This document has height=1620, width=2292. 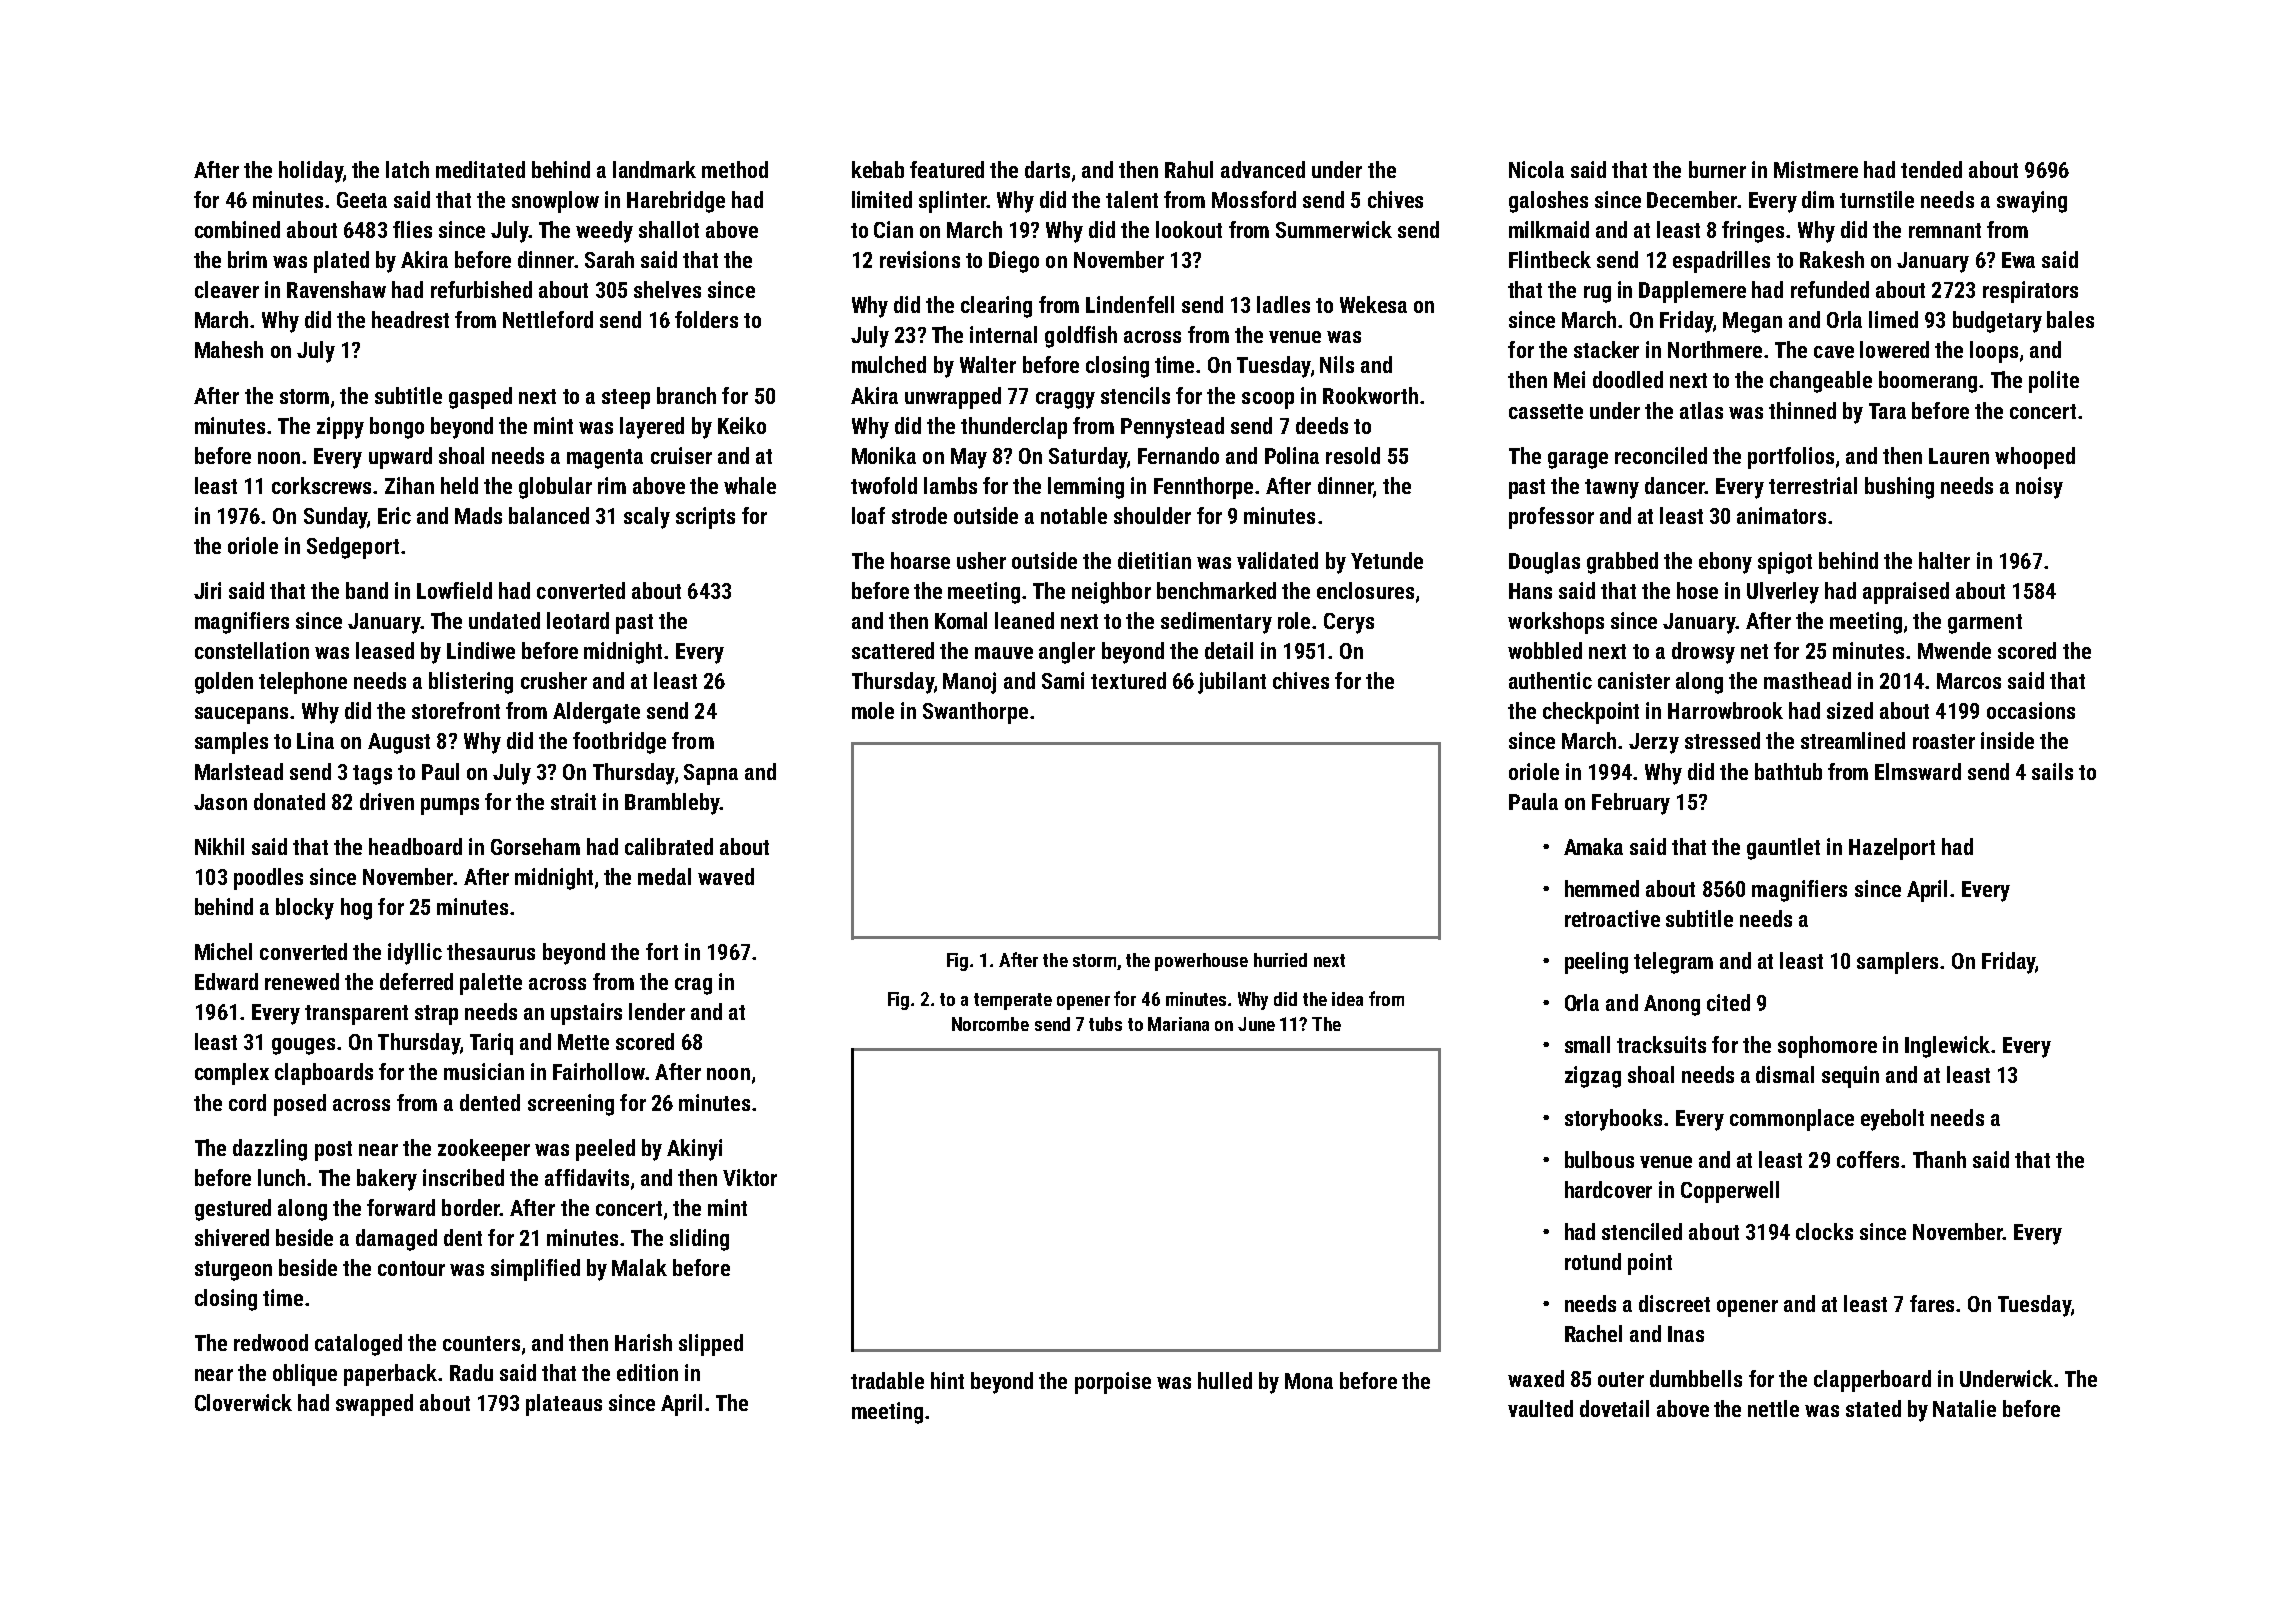 I want to click on porpoise, so click(x=1113, y=1383).
